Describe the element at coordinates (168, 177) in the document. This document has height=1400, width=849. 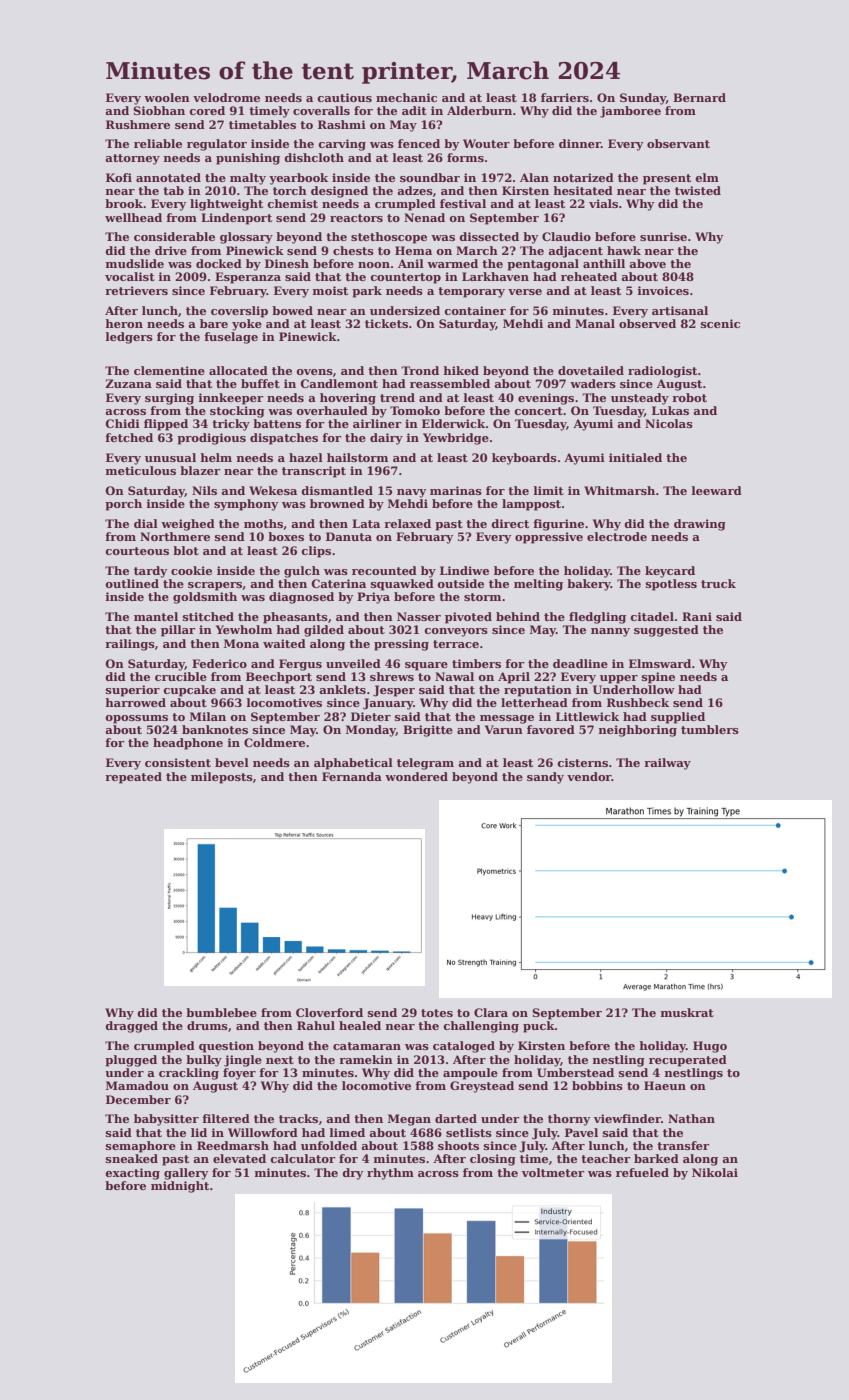
I see `annotated` at that location.
